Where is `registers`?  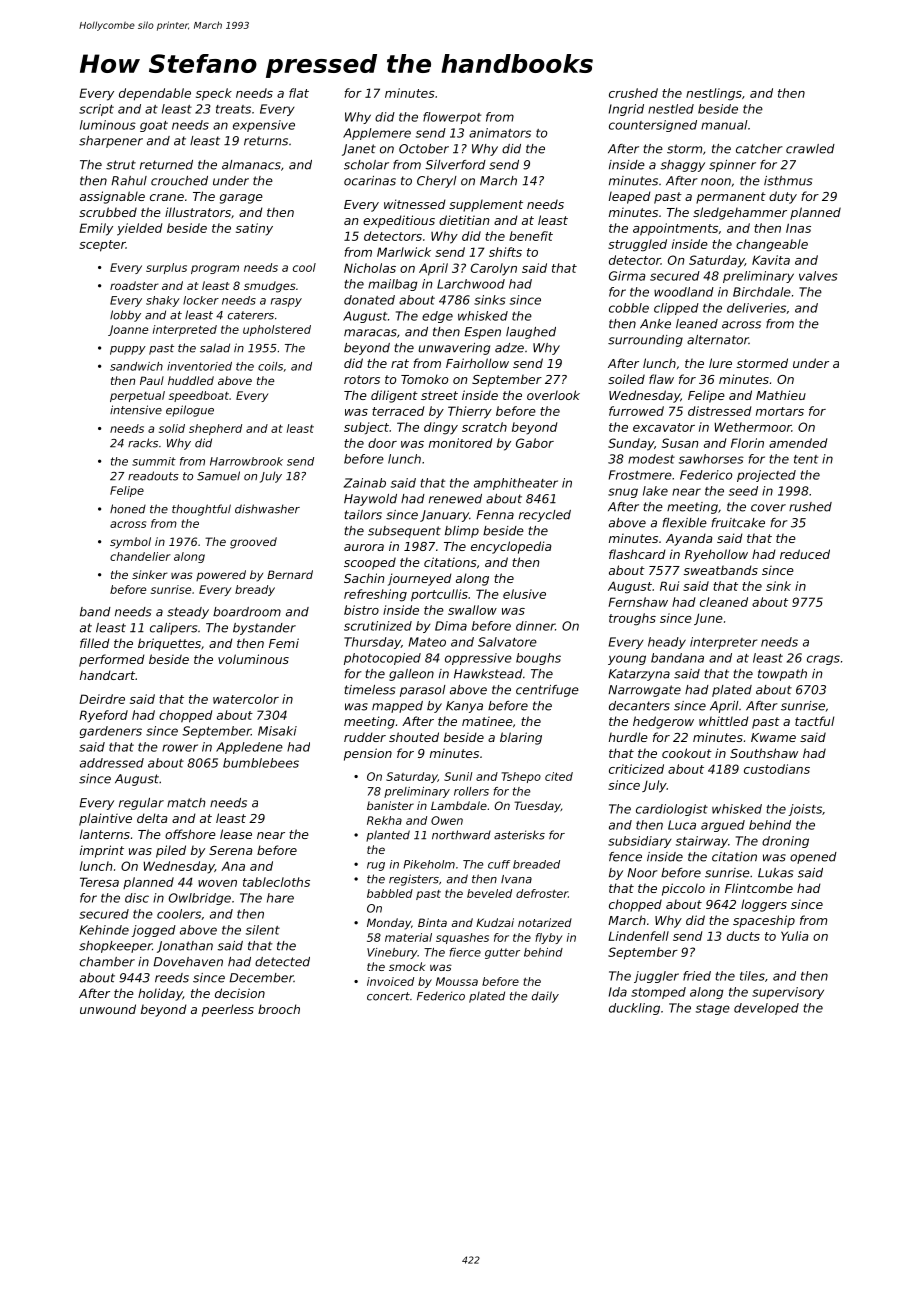
registers is located at coordinates (414, 880).
